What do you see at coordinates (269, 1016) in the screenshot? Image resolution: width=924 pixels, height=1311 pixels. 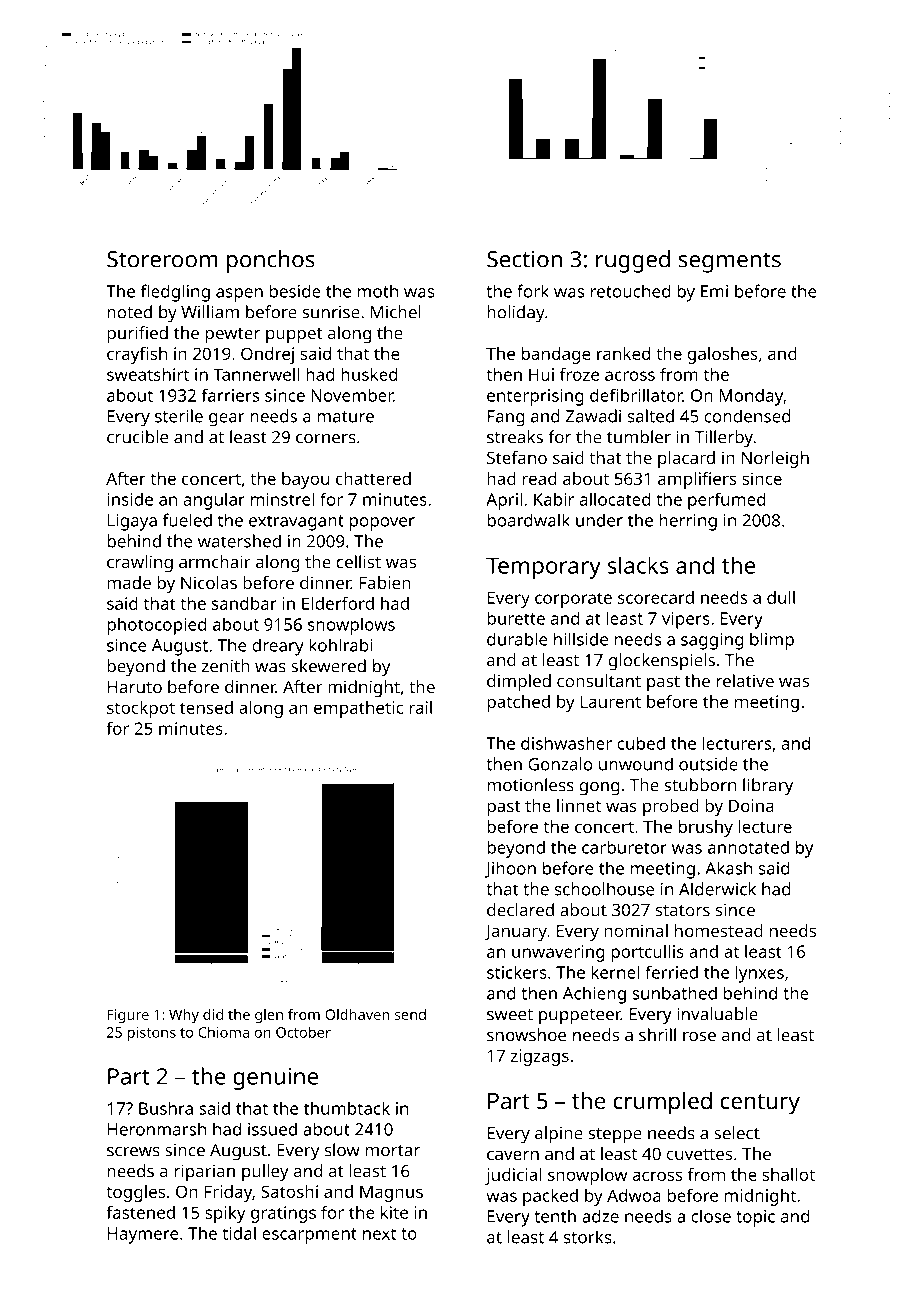 I see `glen` at bounding box center [269, 1016].
